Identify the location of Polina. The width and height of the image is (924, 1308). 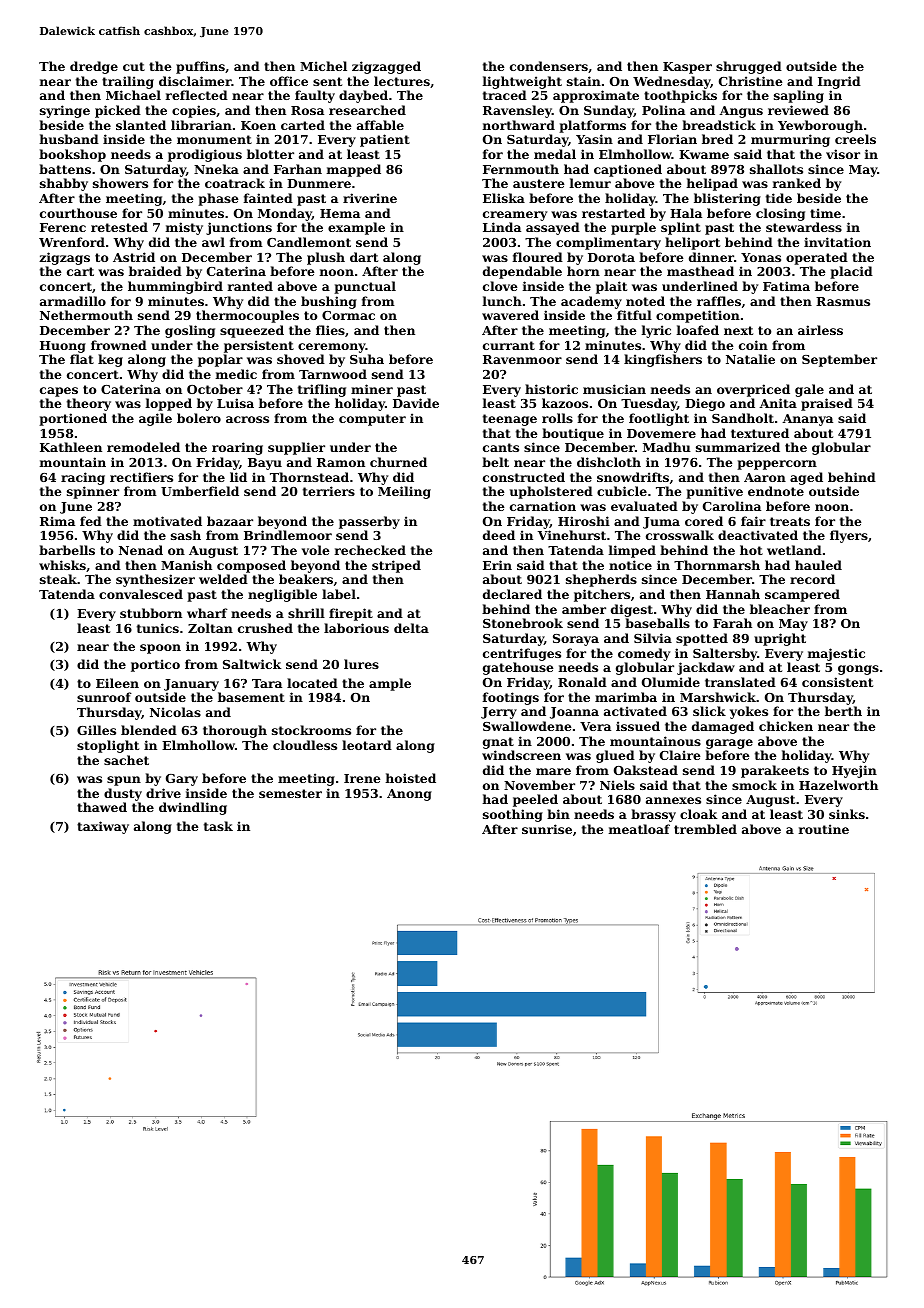
(663, 110).
